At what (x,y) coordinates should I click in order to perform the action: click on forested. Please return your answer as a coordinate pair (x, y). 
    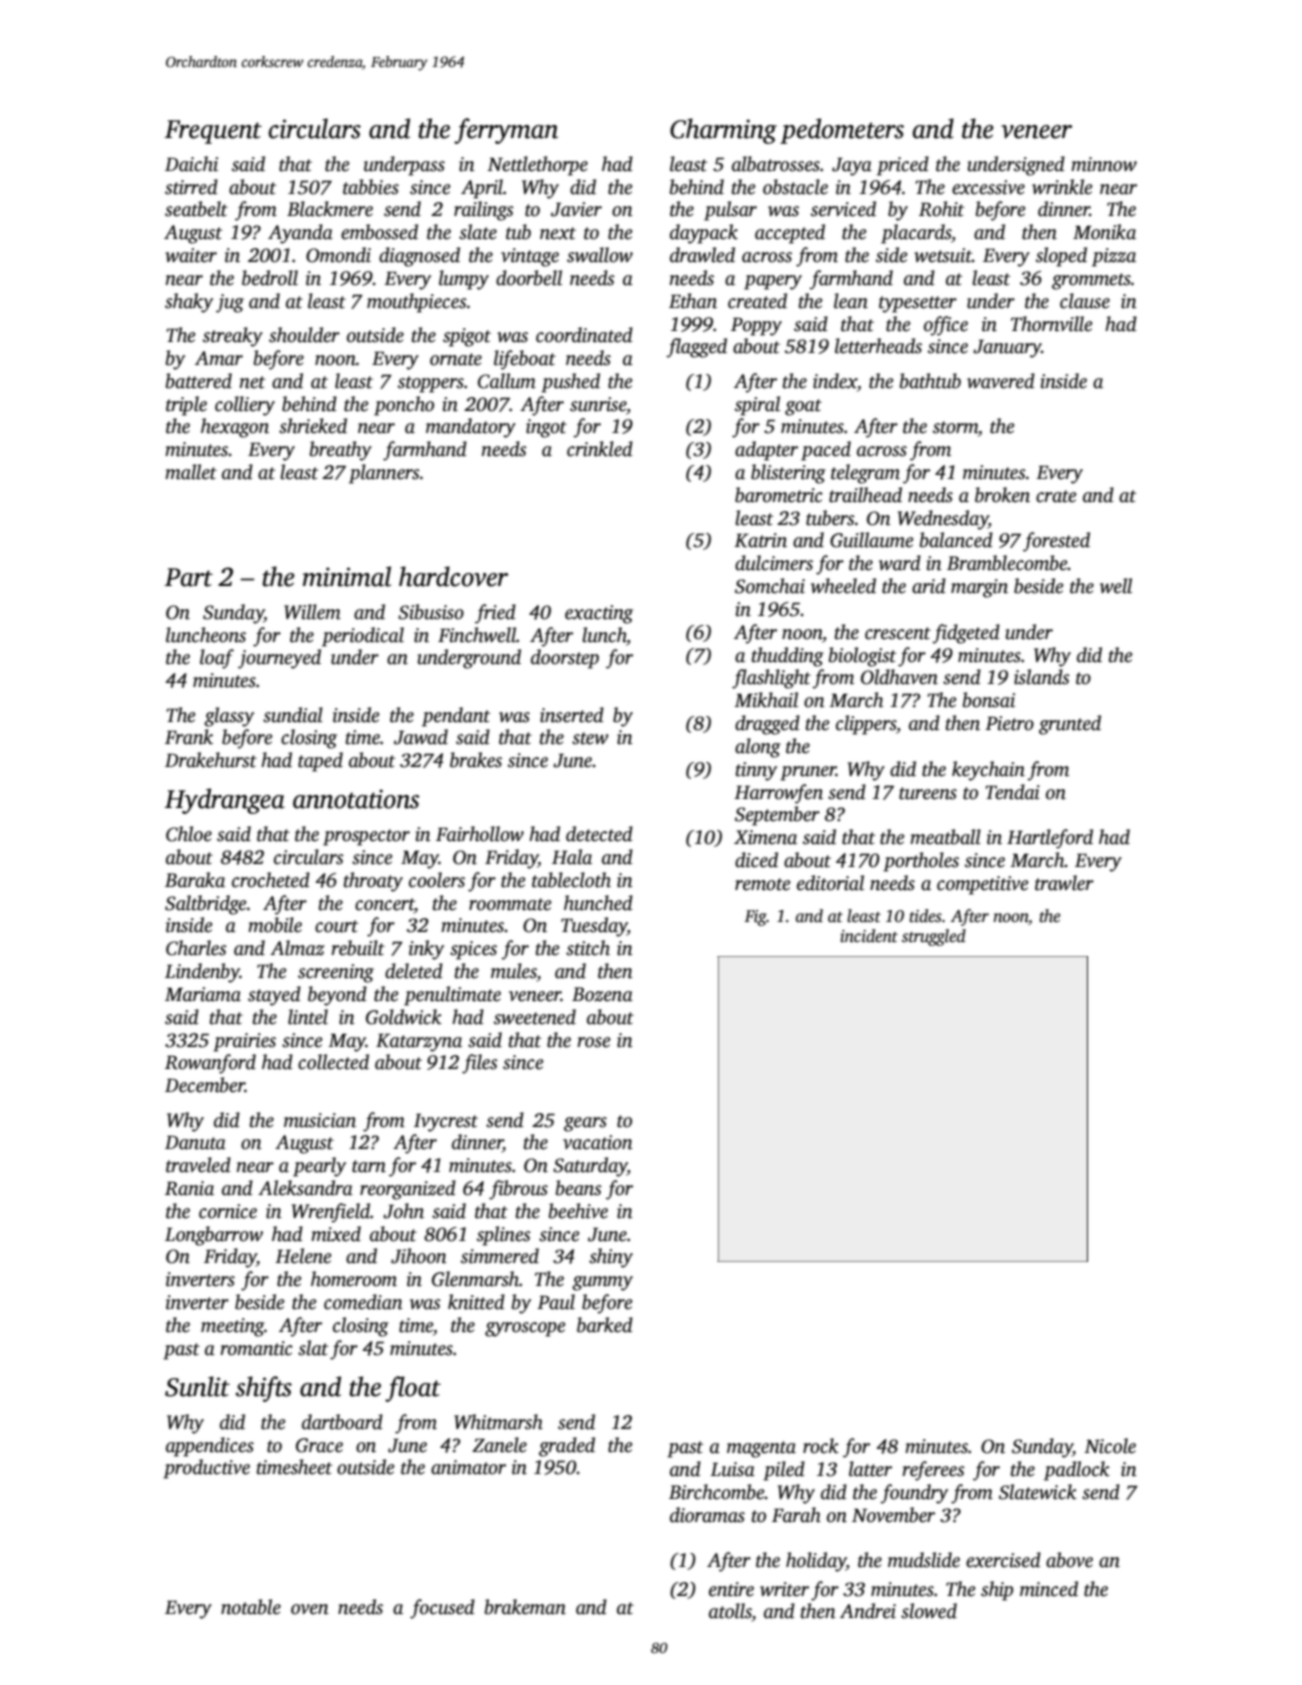
    Looking at the image, I should click on (1056, 542).
